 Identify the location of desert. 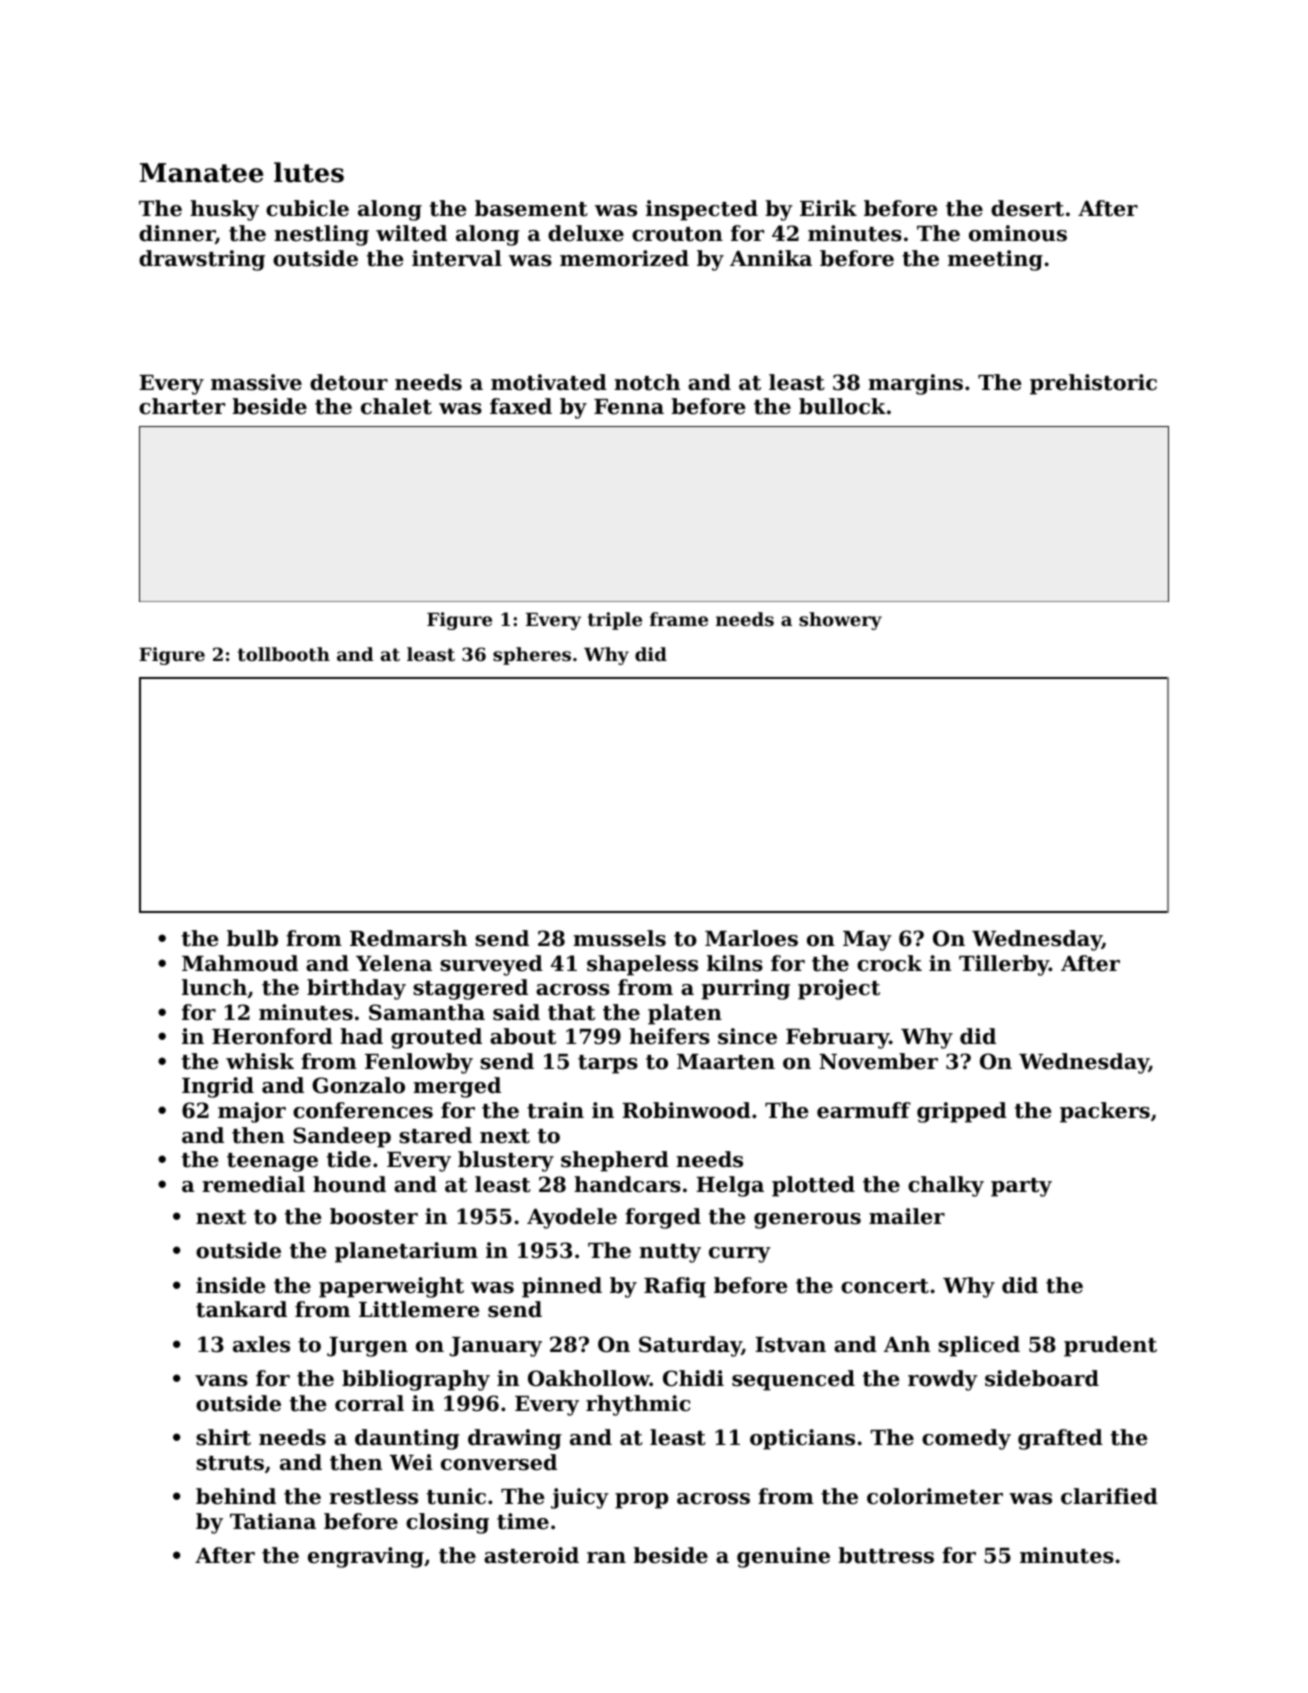
(1027, 208).
